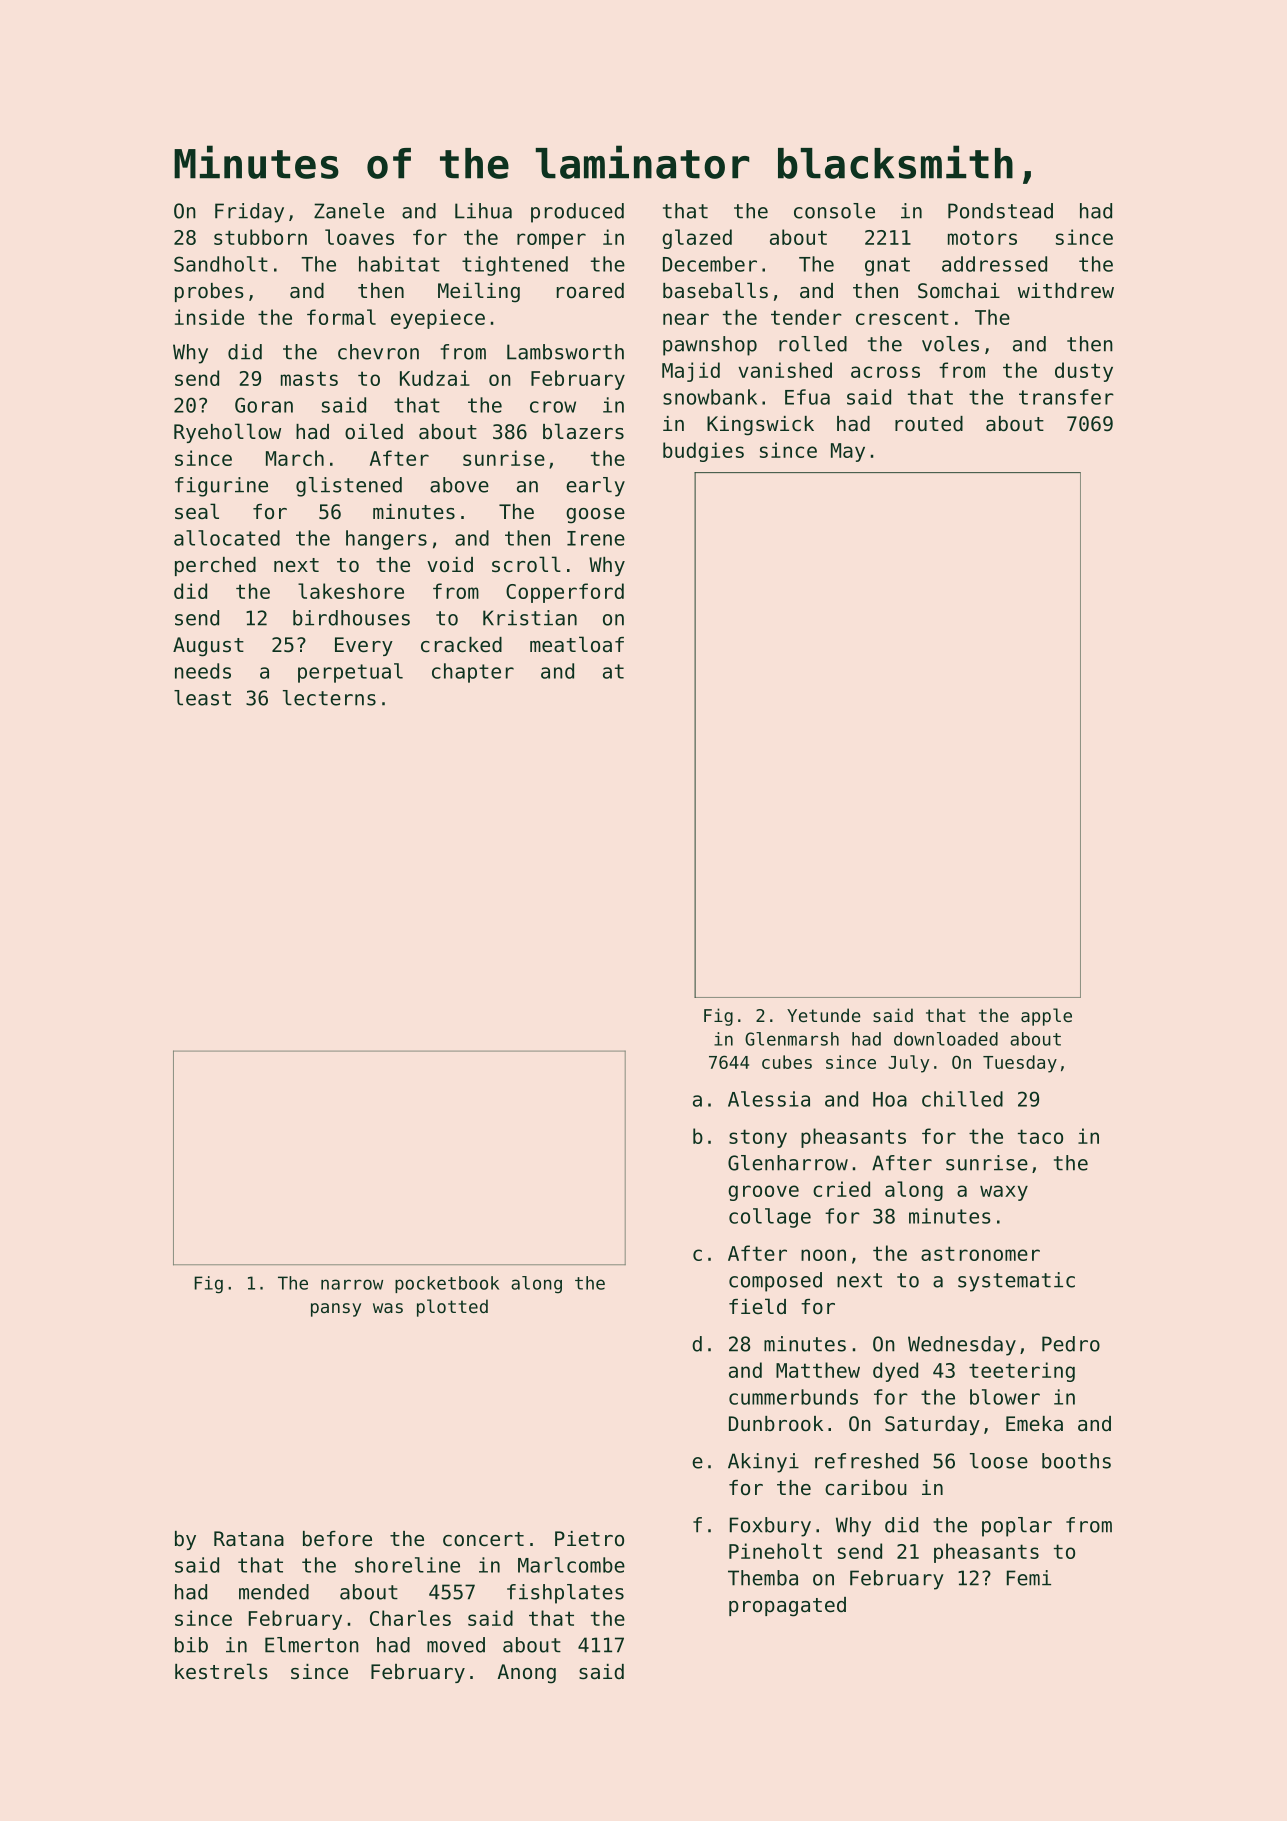 Image resolution: width=1287 pixels, height=1821 pixels. I want to click on lecterns, so click(329, 698).
